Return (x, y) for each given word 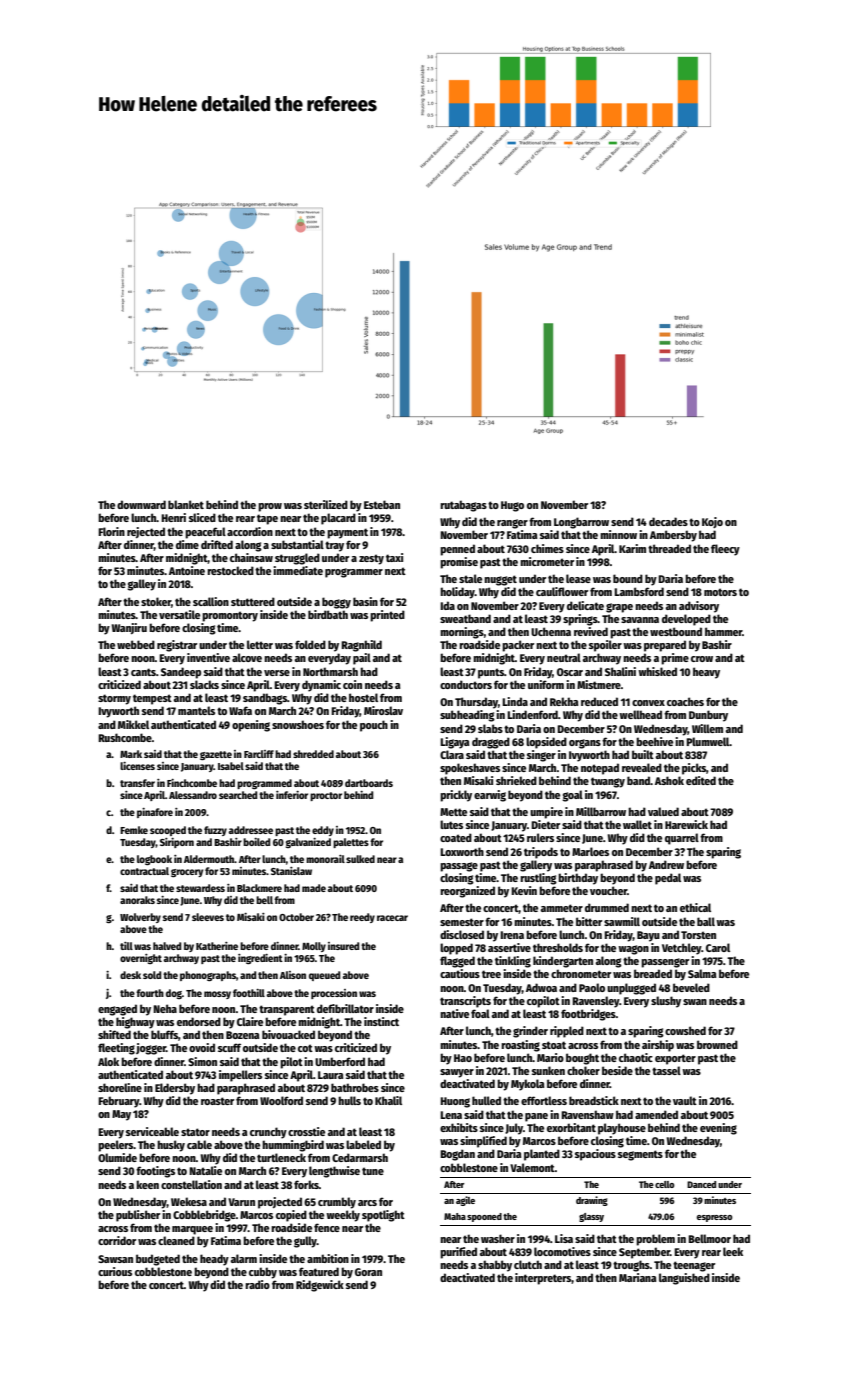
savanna (640, 620)
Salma (702, 973)
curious (115, 1271)
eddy (323, 831)
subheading (467, 716)
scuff (229, 1047)
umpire (546, 813)
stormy (114, 699)
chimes (547, 548)
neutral (564, 657)
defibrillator (345, 1008)
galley (141, 585)
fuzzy (215, 831)
